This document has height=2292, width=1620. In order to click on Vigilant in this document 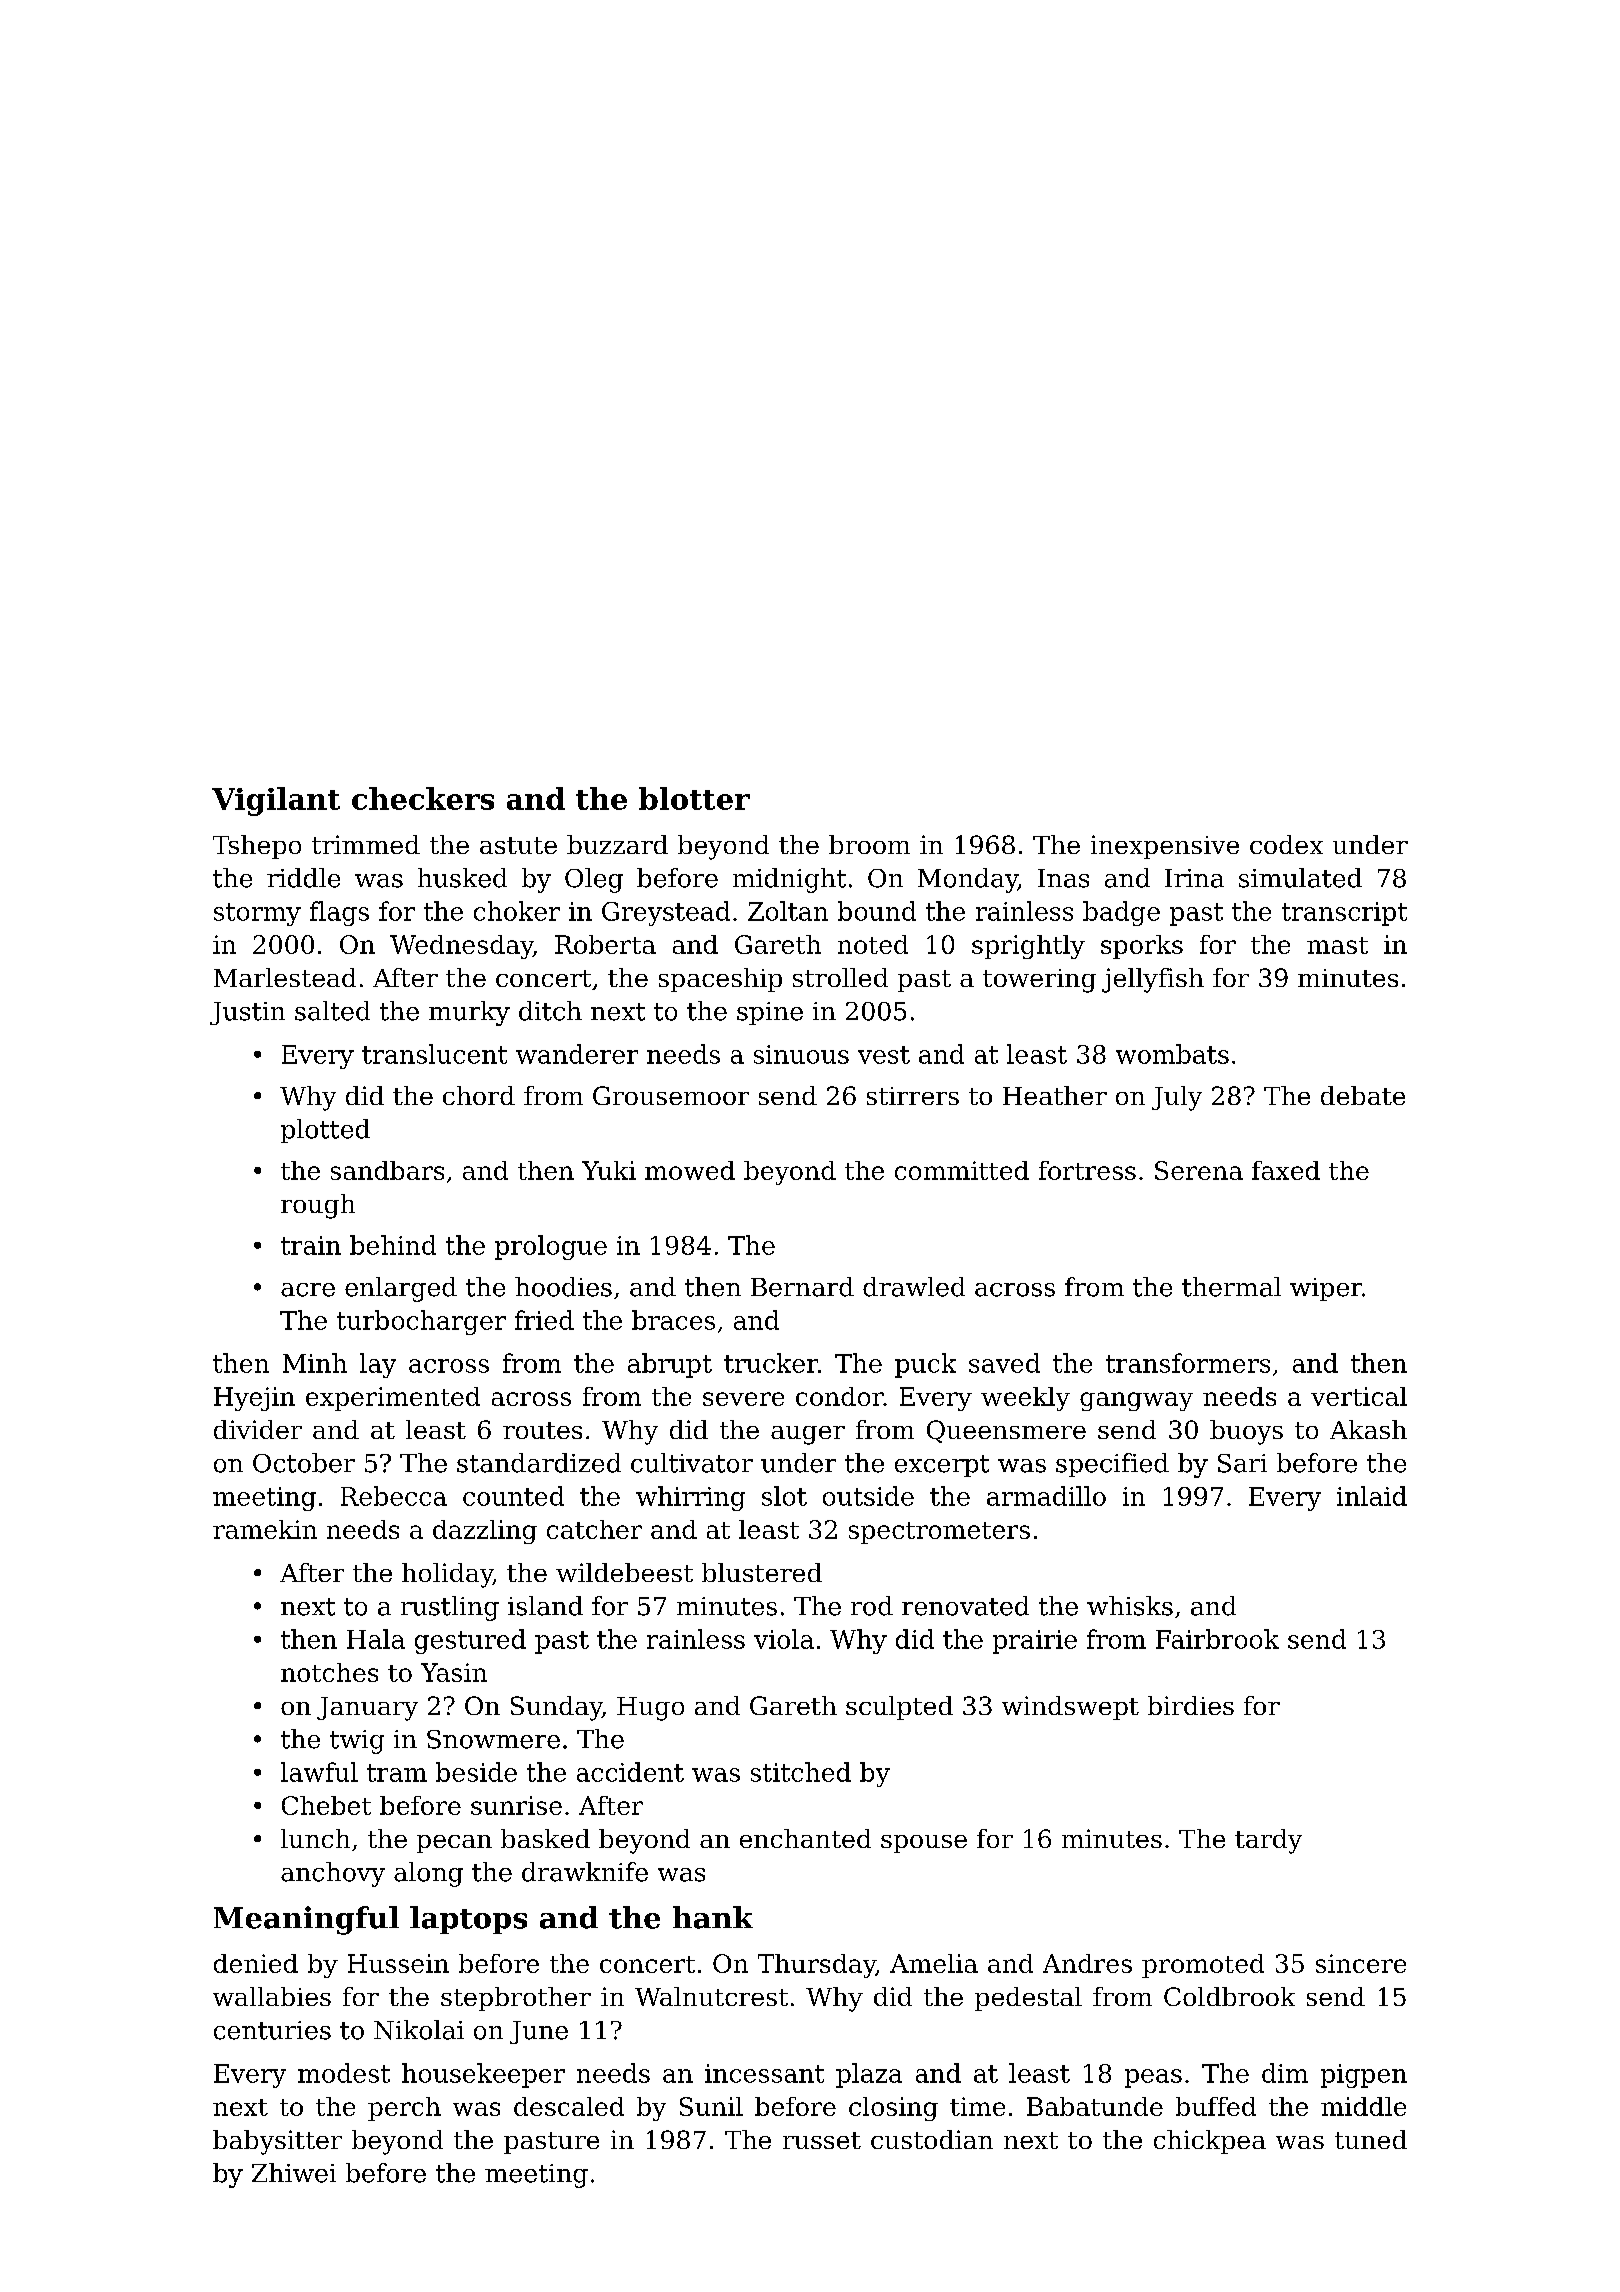, I will do `click(276, 801)`.
